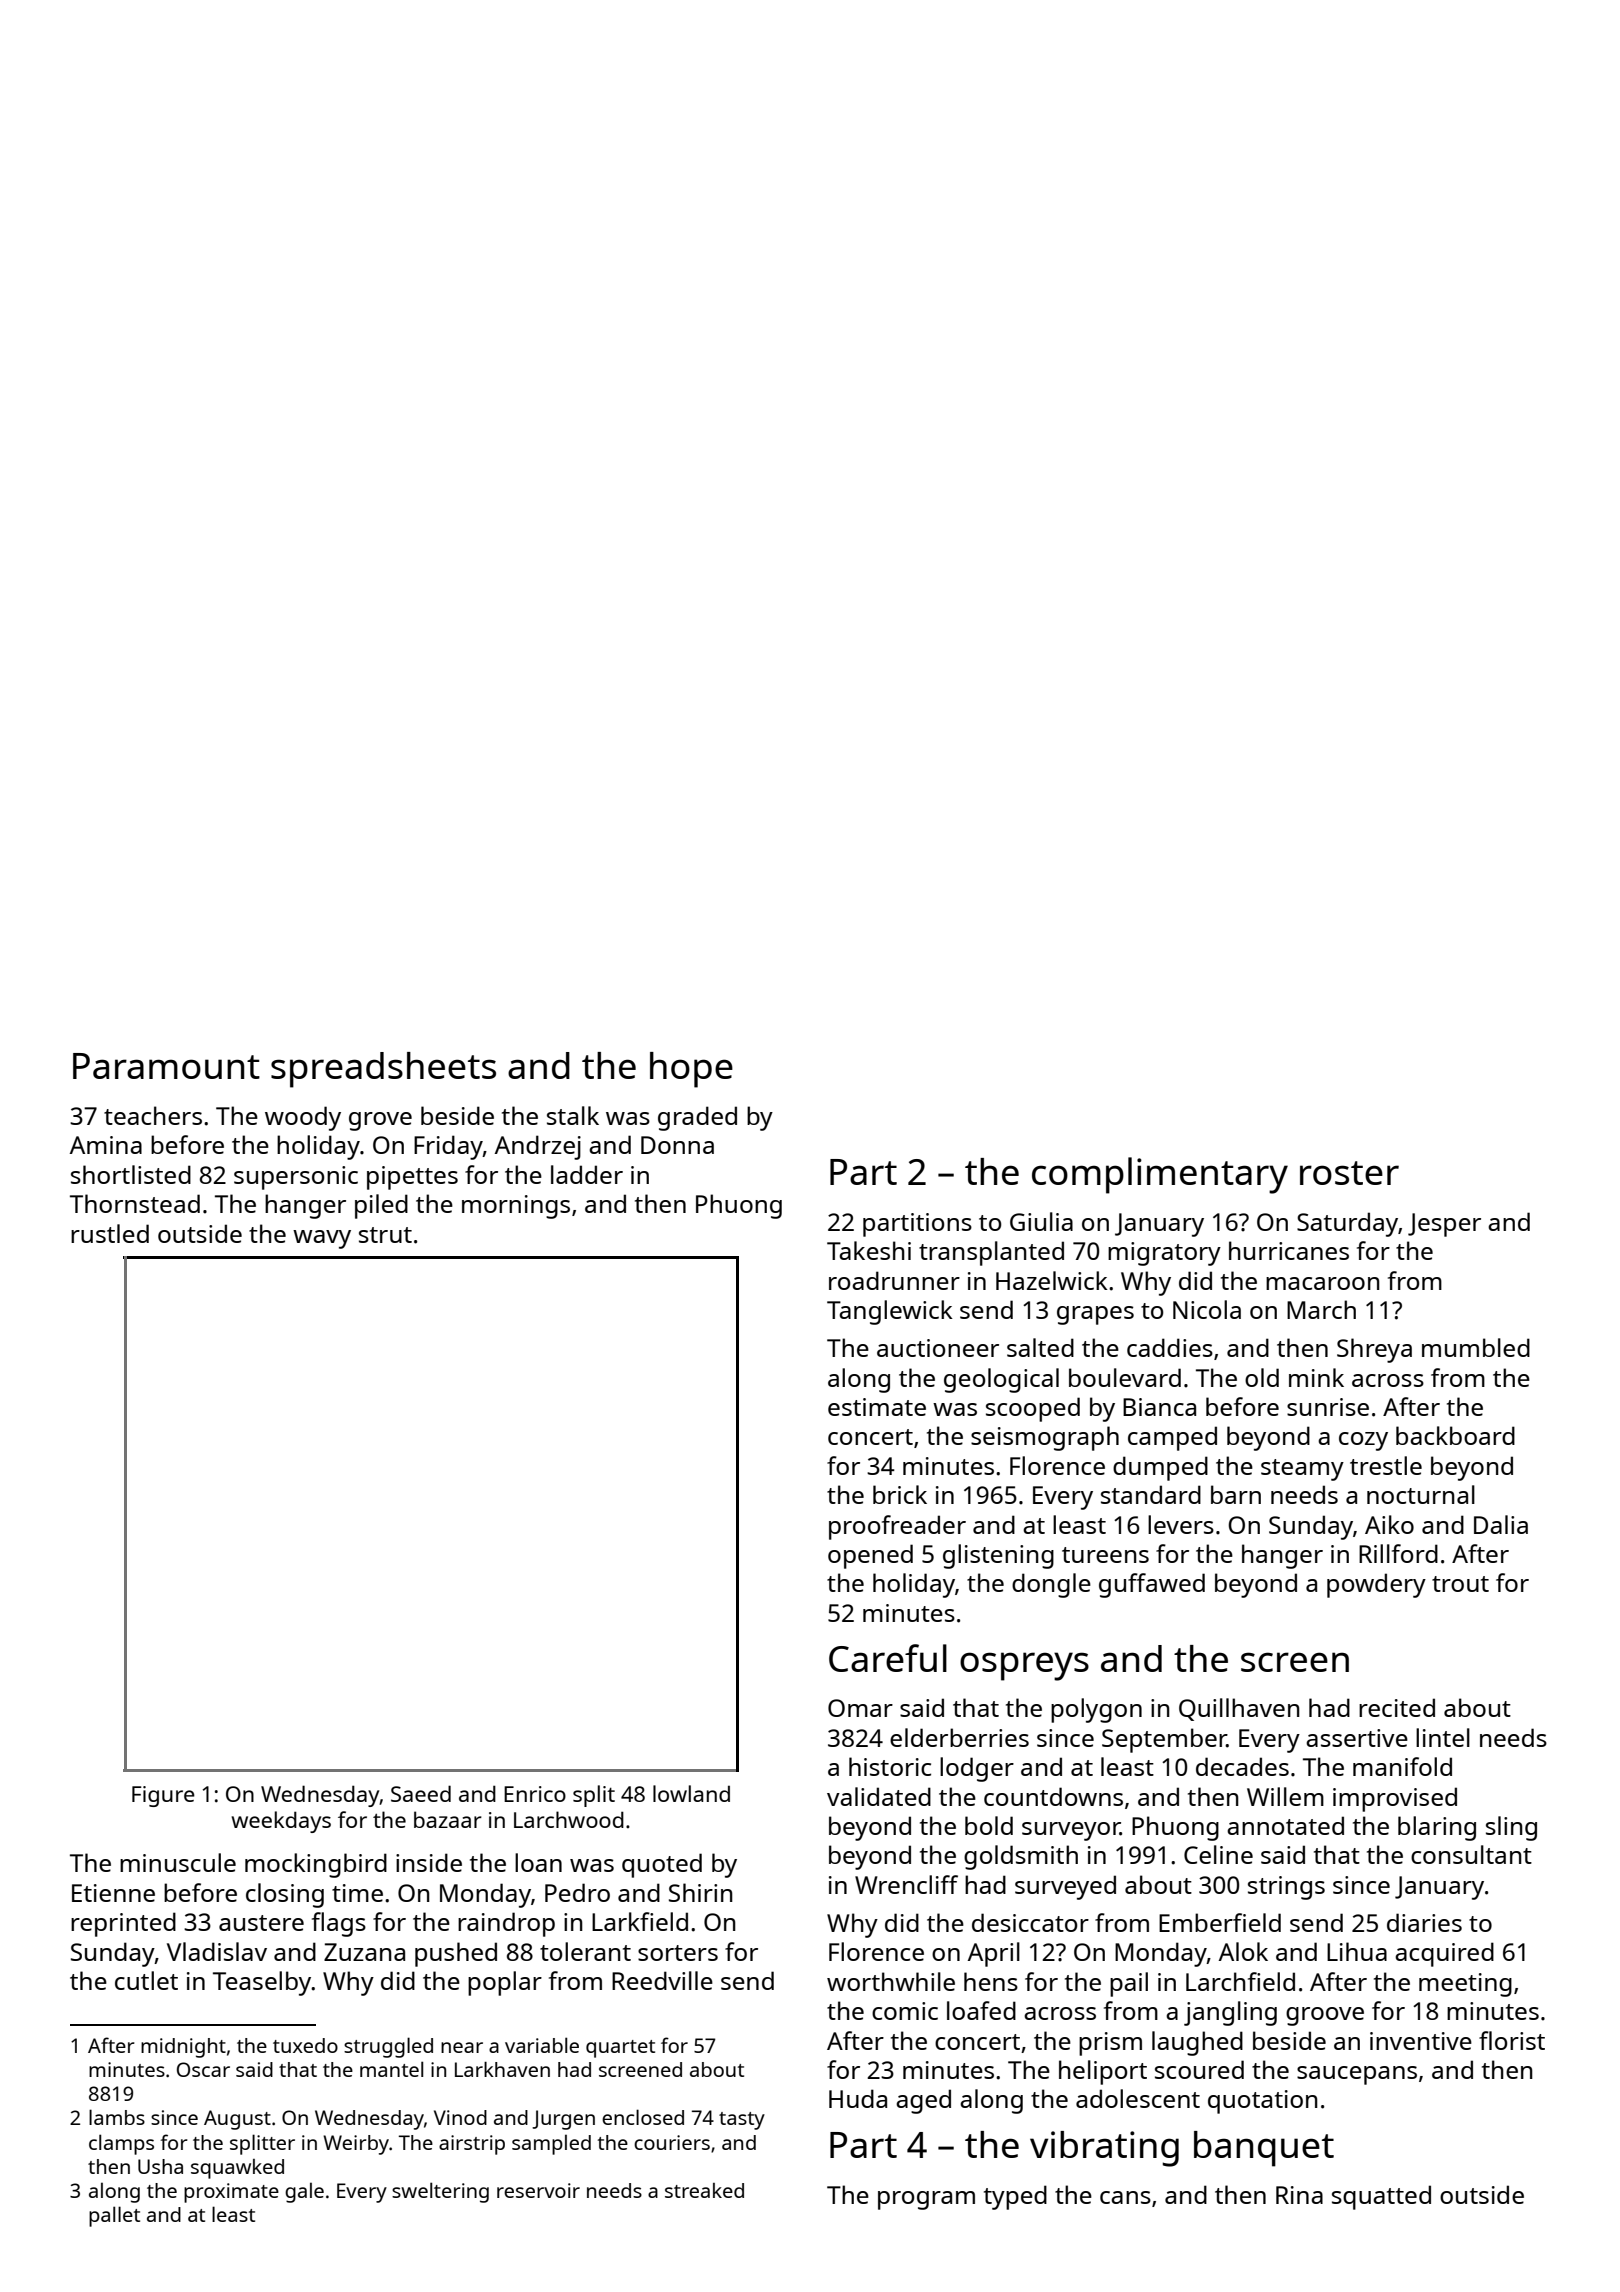 The width and height of the screenshot is (1620, 2292). Describe the element at coordinates (691, 1070) in the screenshot. I see `hope` at that location.
